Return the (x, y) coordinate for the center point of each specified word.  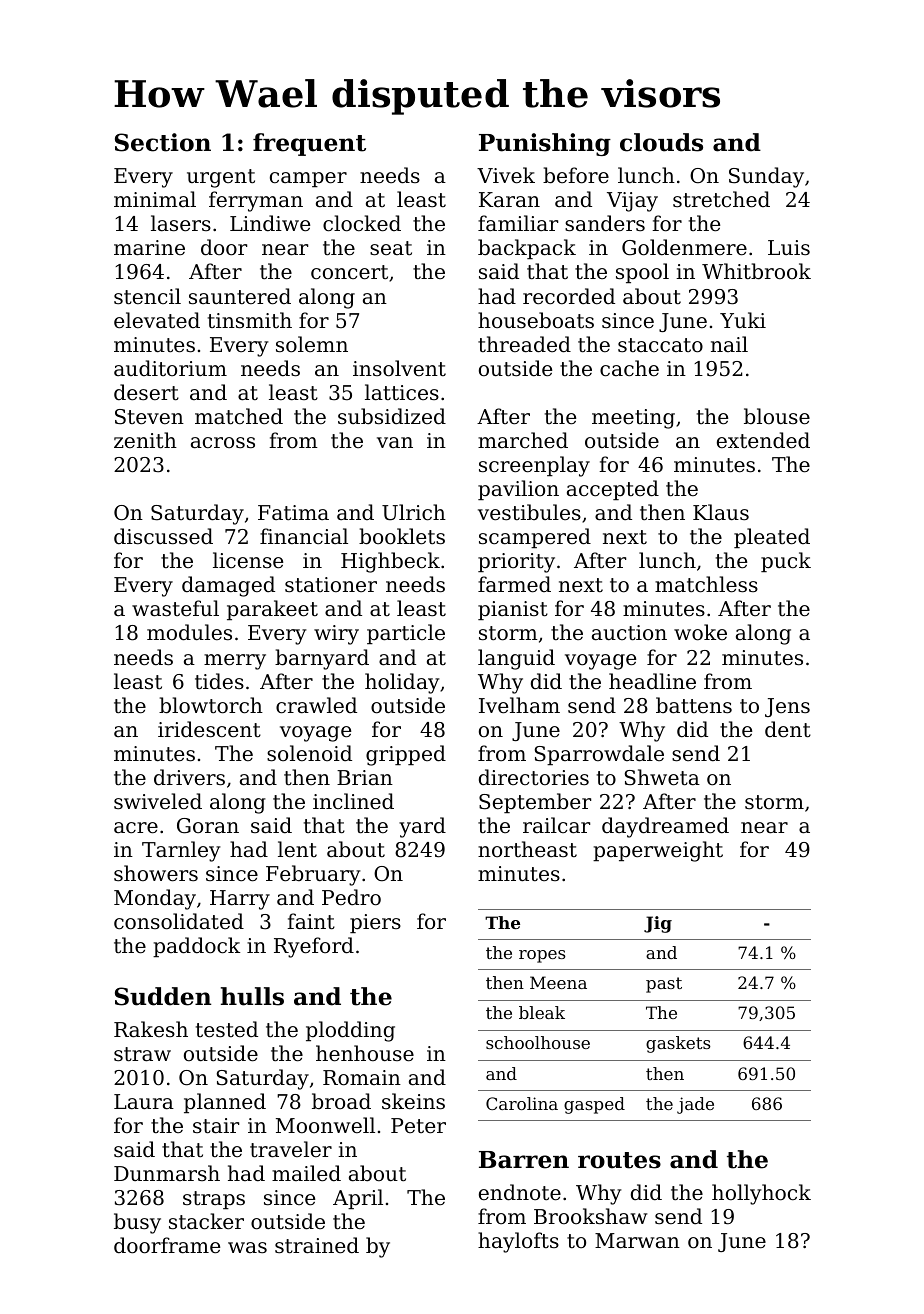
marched (523, 440)
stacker (206, 1221)
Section (163, 142)
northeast (527, 849)
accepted (613, 490)
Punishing (545, 144)
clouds (661, 142)
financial (304, 536)
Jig (658, 924)
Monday (155, 899)
